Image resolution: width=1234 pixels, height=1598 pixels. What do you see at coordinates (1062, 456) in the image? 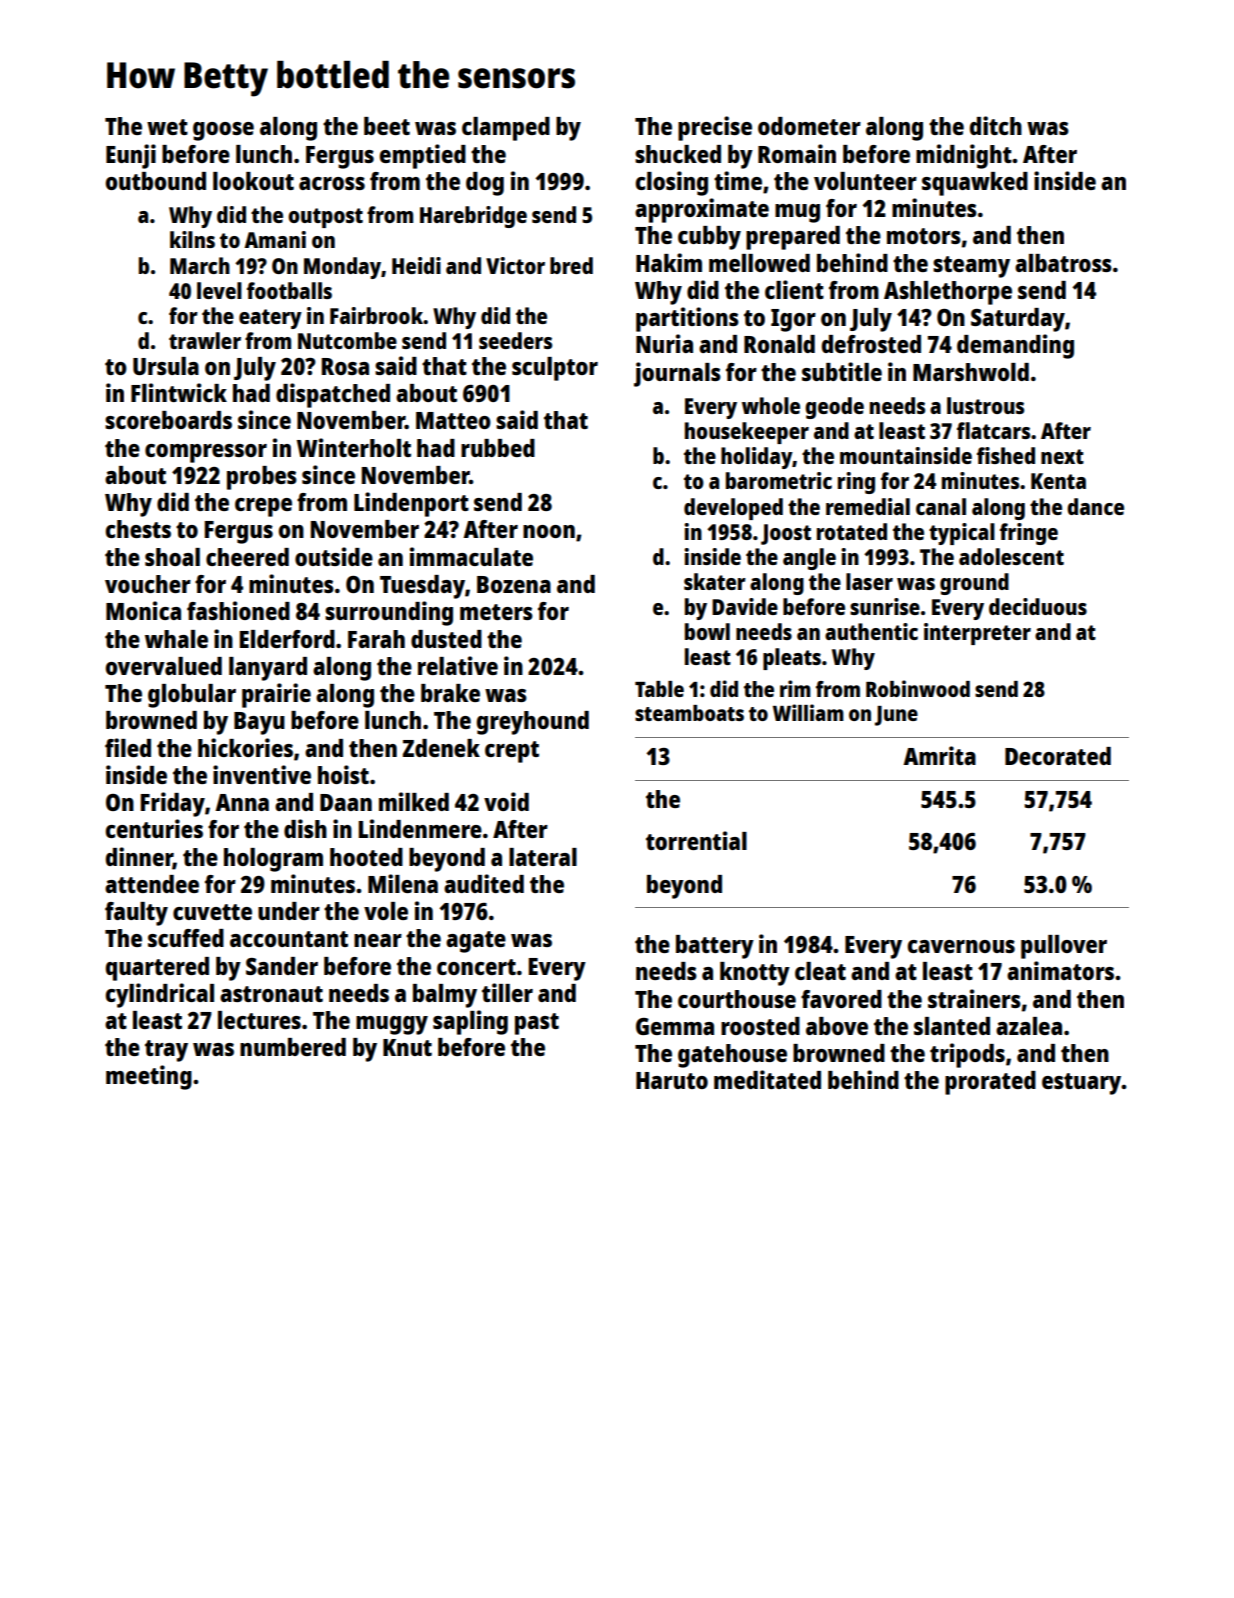
I see `next` at bounding box center [1062, 456].
